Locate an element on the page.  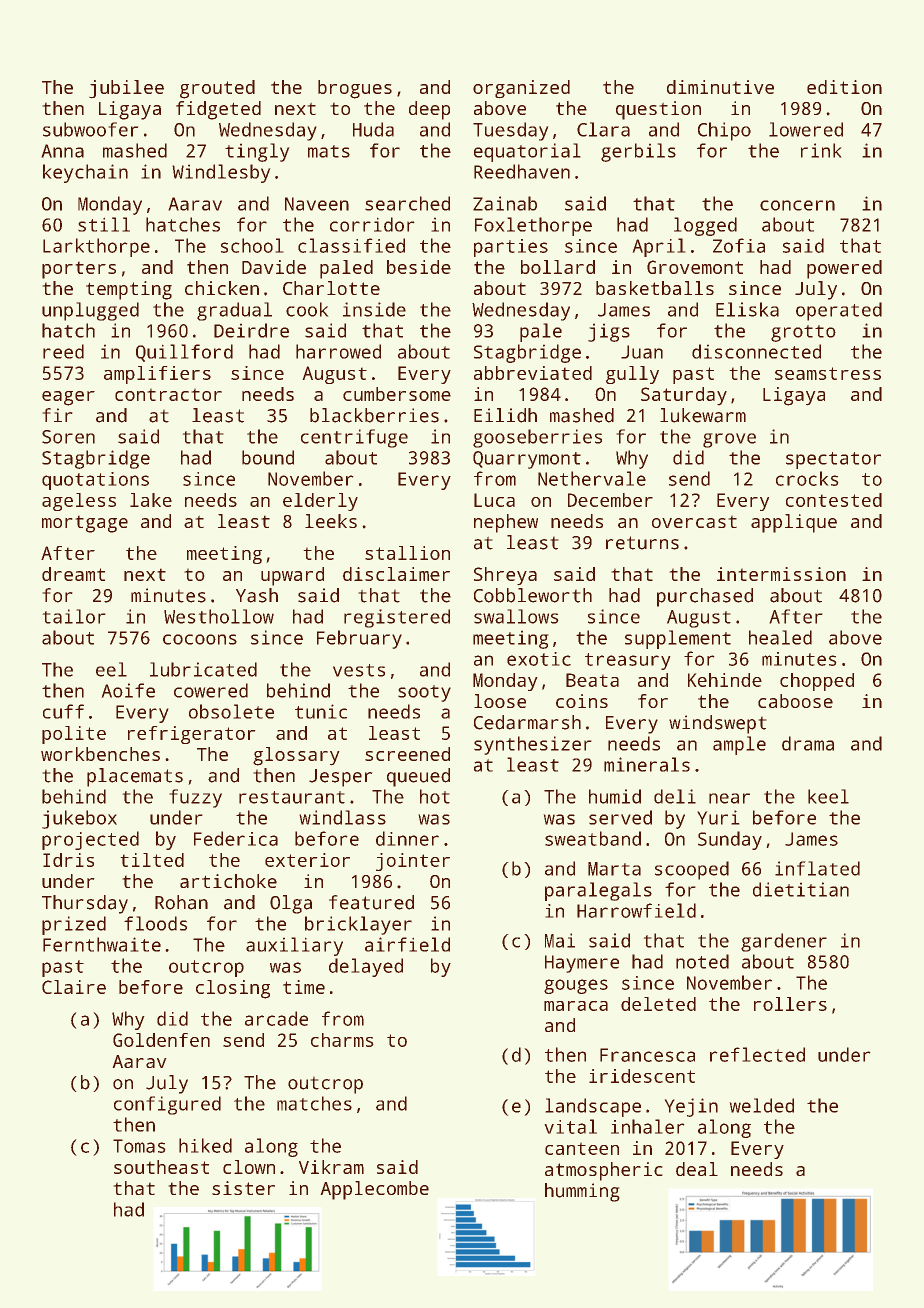
powered is located at coordinates (844, 269).
